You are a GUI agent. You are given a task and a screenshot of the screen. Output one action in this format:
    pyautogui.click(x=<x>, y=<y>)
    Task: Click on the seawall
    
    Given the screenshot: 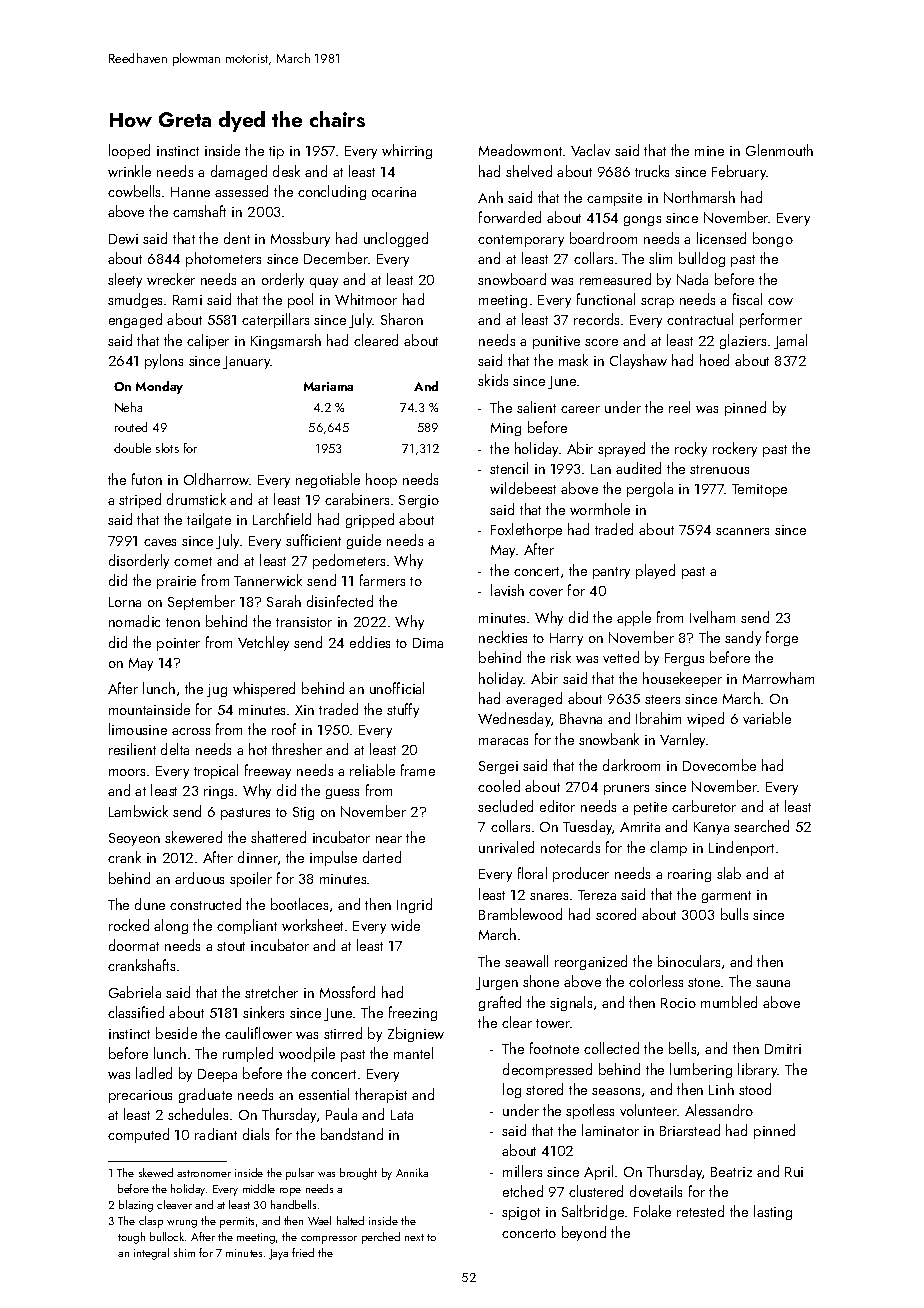 What is the action you would take?
    pyautogui.click(x=526, y=961)
